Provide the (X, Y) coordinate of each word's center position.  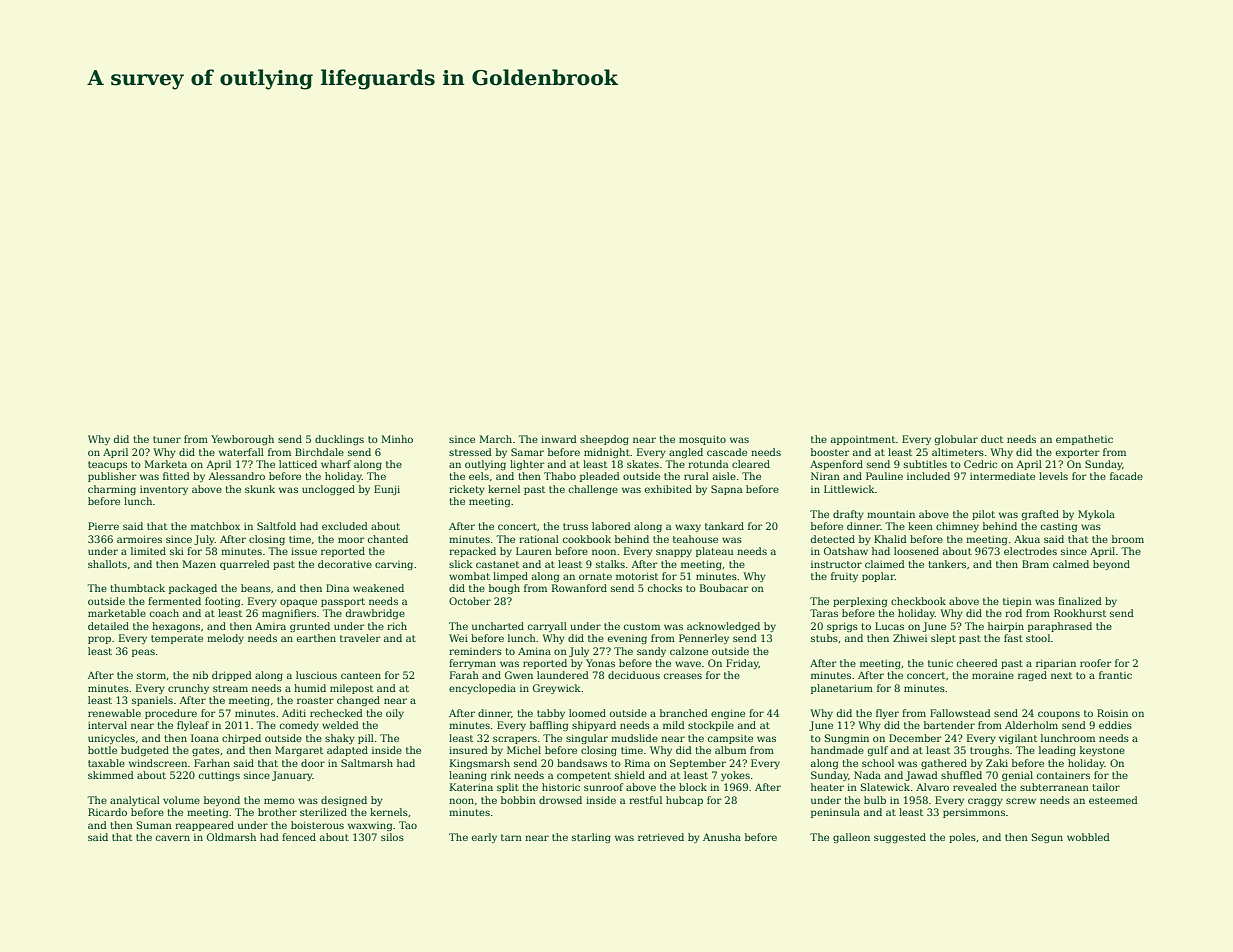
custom (642, 626)
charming (112, 490)
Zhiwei (910, 638)
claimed (885, 564)
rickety (467, 490)
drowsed (560, 800)
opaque (298, 603)
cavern (173, 838)
